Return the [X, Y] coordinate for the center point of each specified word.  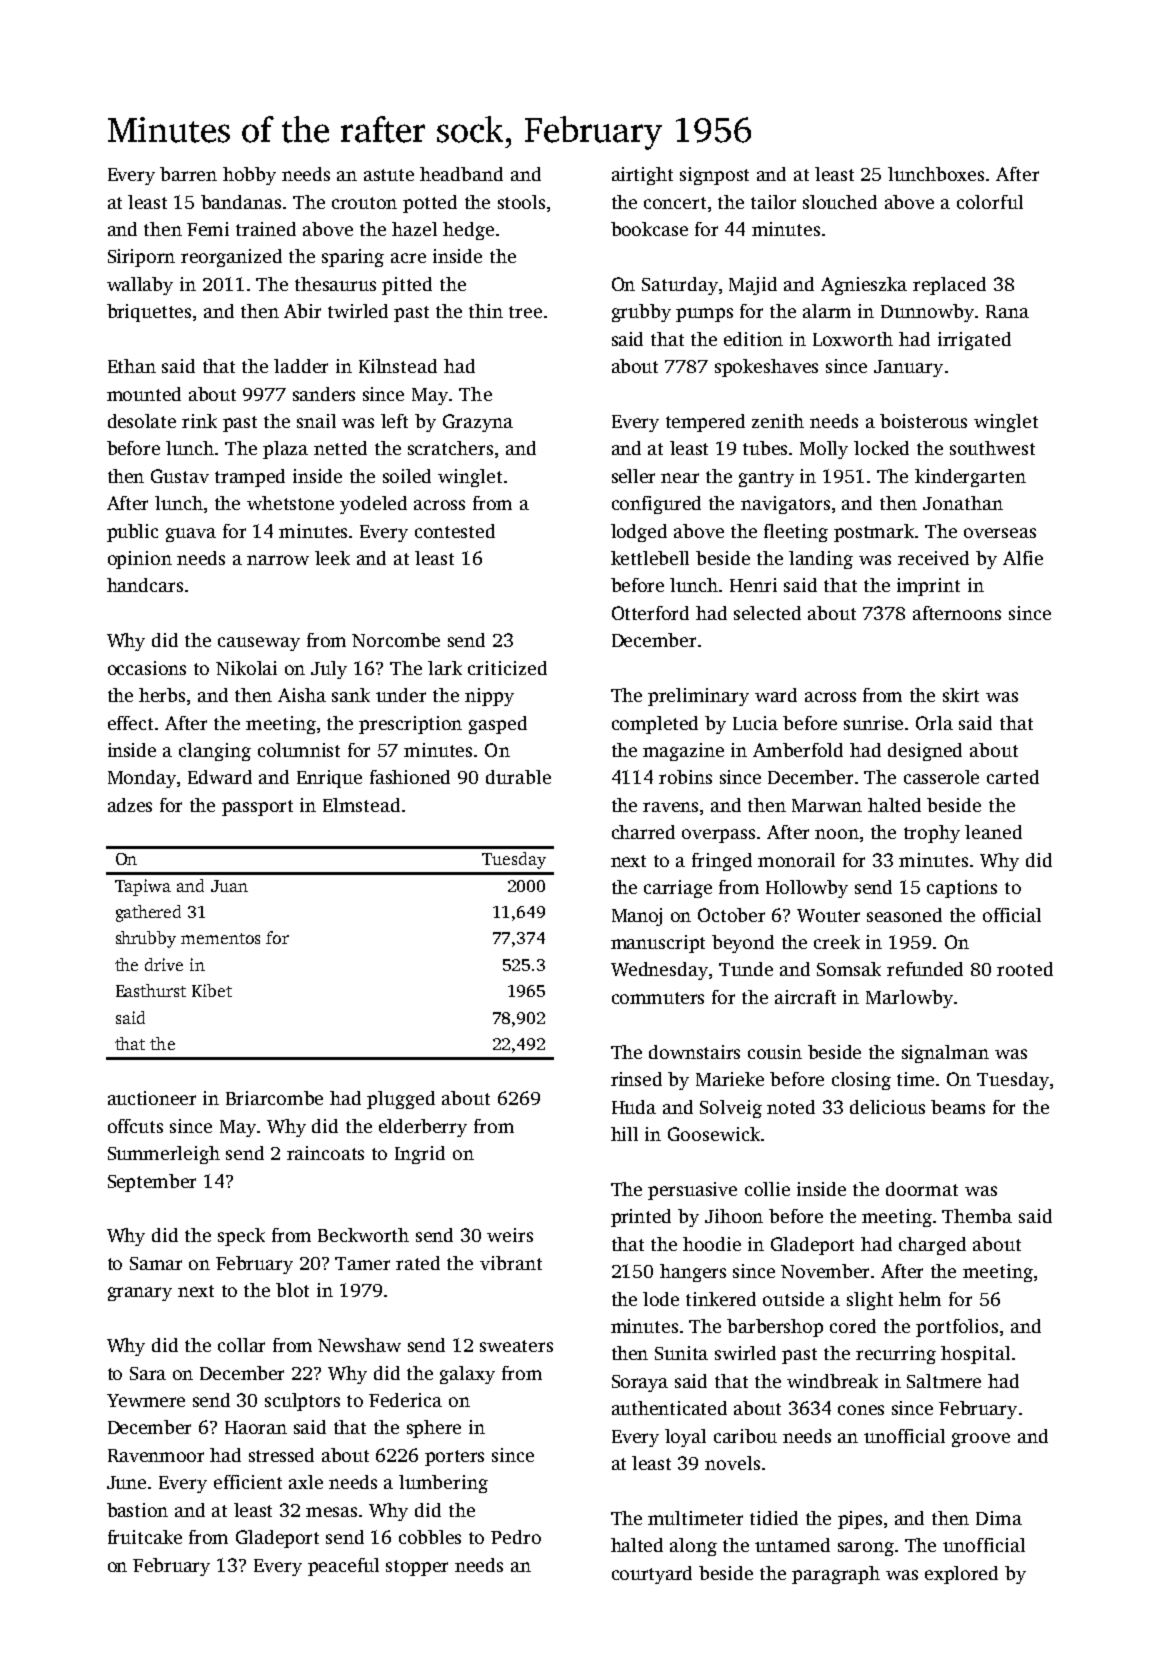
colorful [990, 202]
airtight [642, 176]
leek [332, 558]
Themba [977, 1216]
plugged [401, 1100]
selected [767, 613]
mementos [220, 938]
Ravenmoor [156, 1455]
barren [188, 174]
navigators [785, 505]
